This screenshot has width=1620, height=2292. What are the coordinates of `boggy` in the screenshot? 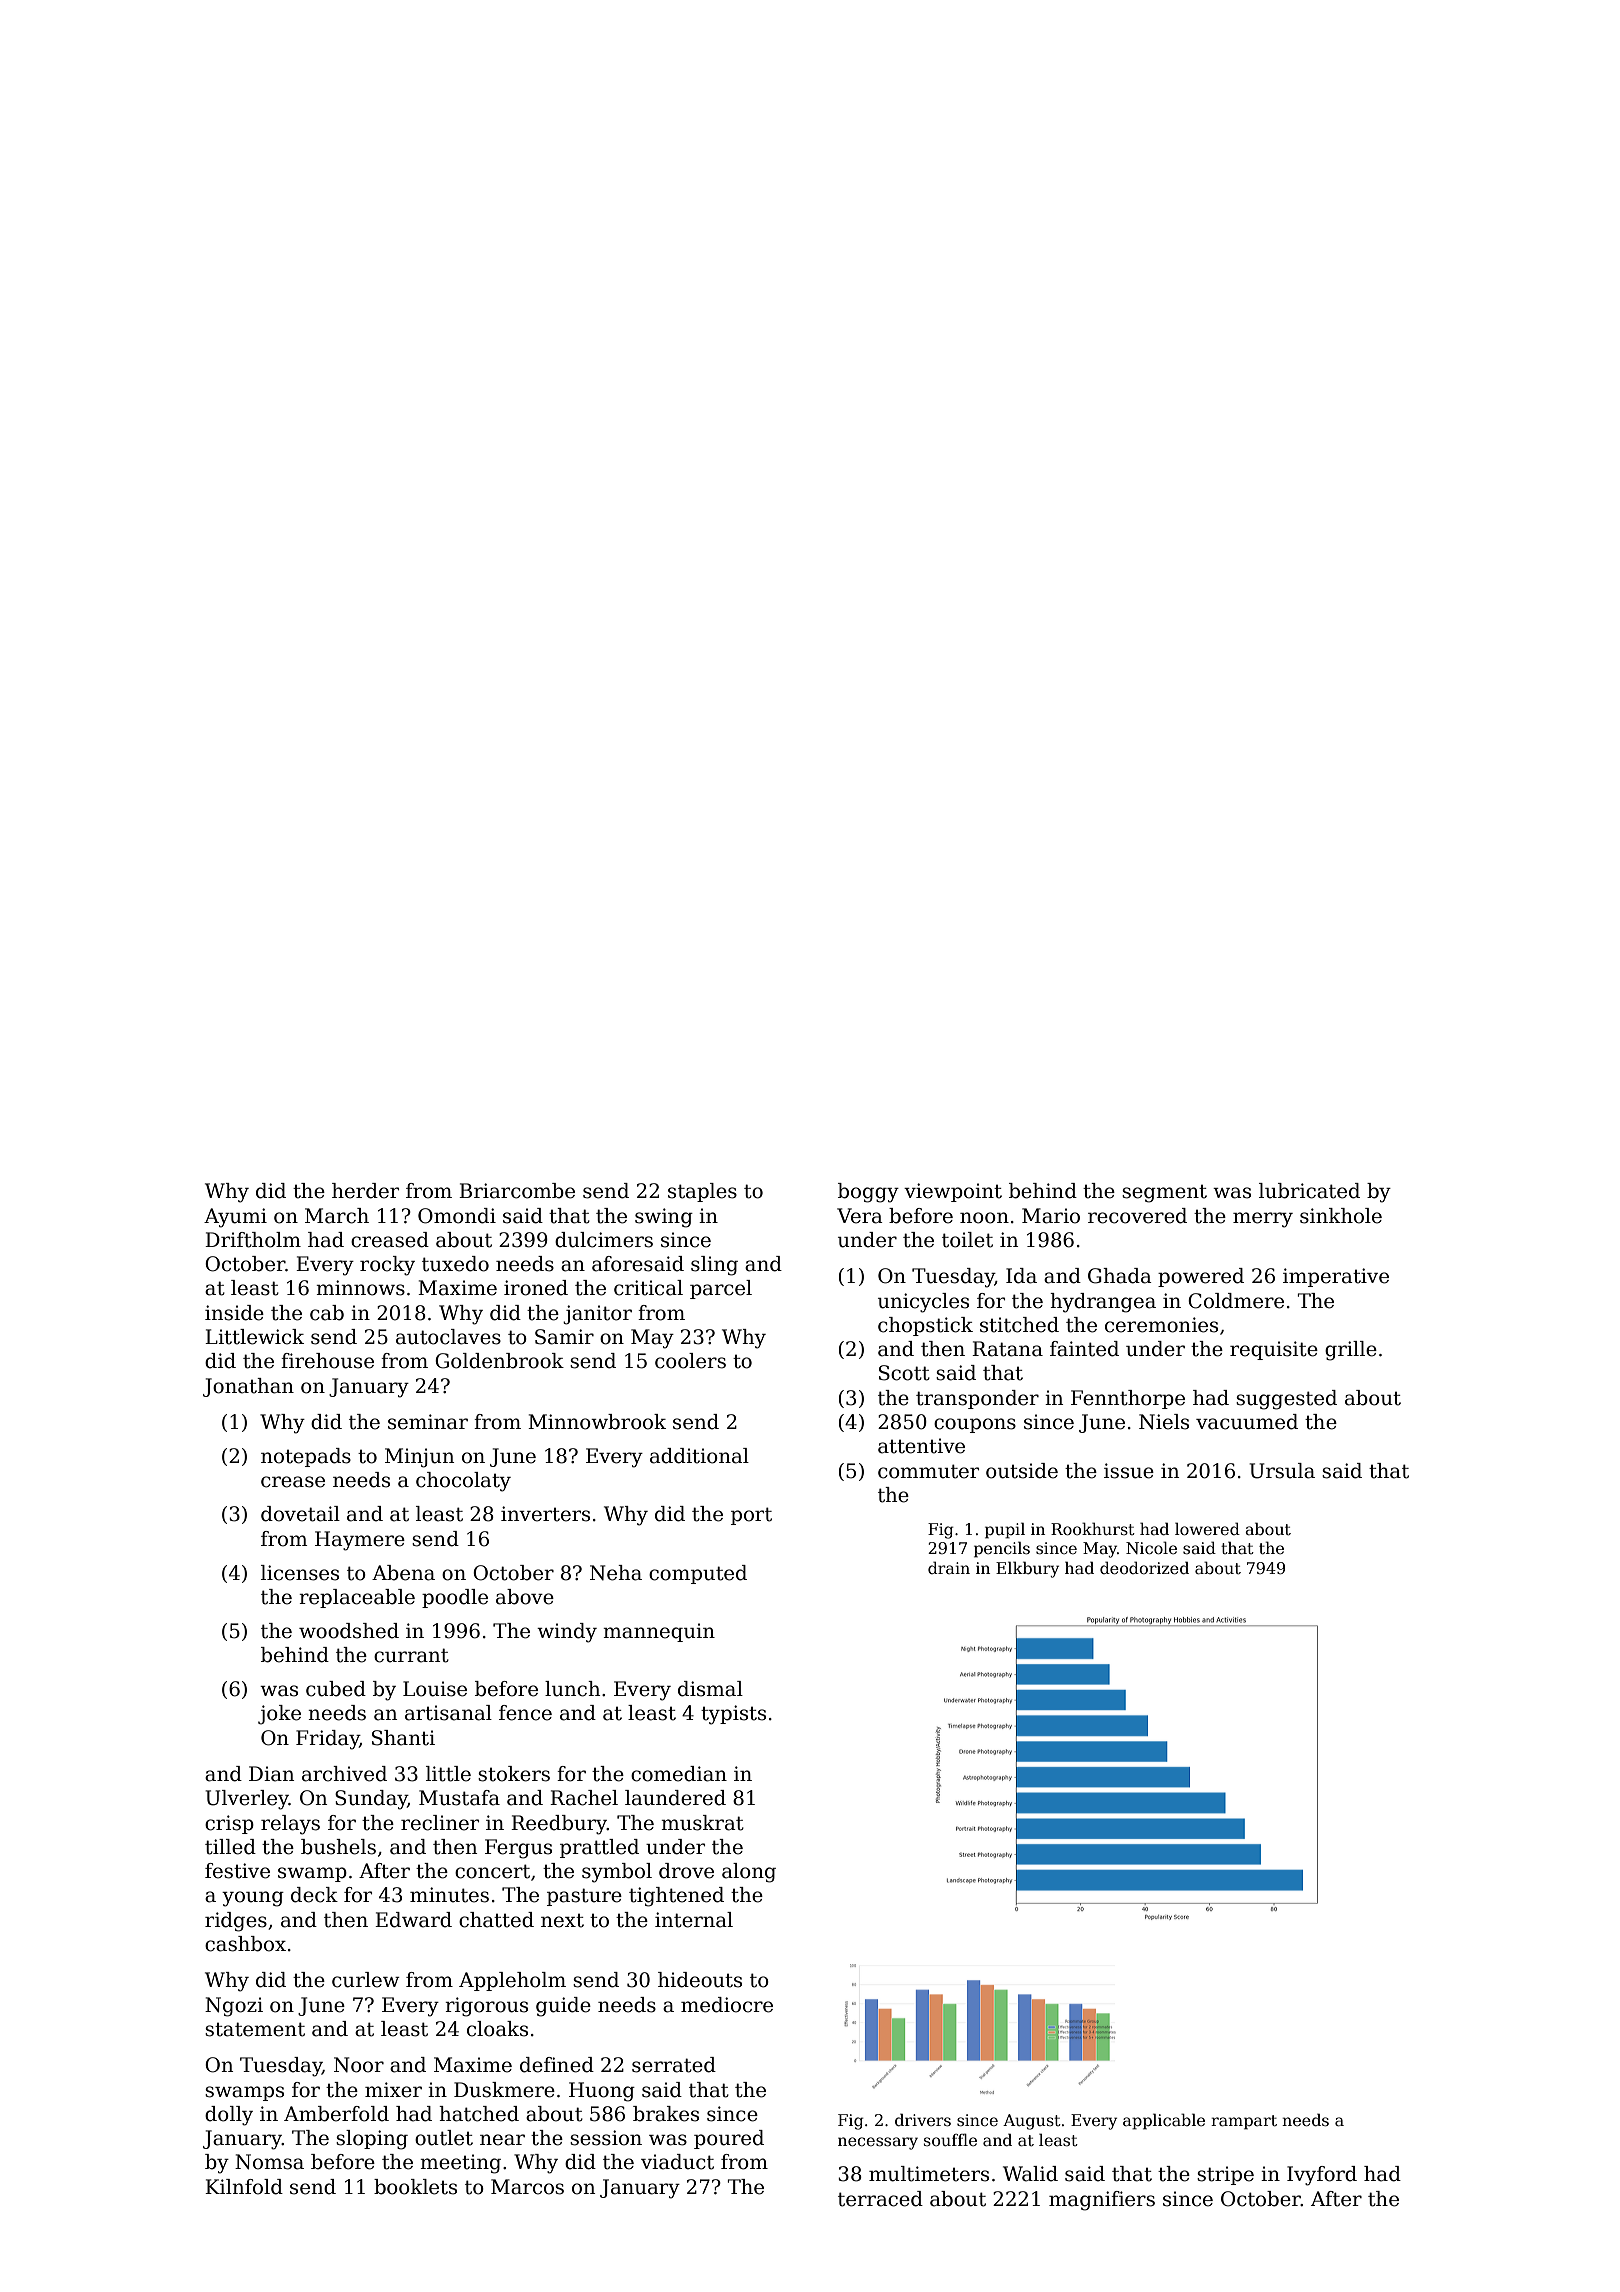 It's located at (868, 1193).
